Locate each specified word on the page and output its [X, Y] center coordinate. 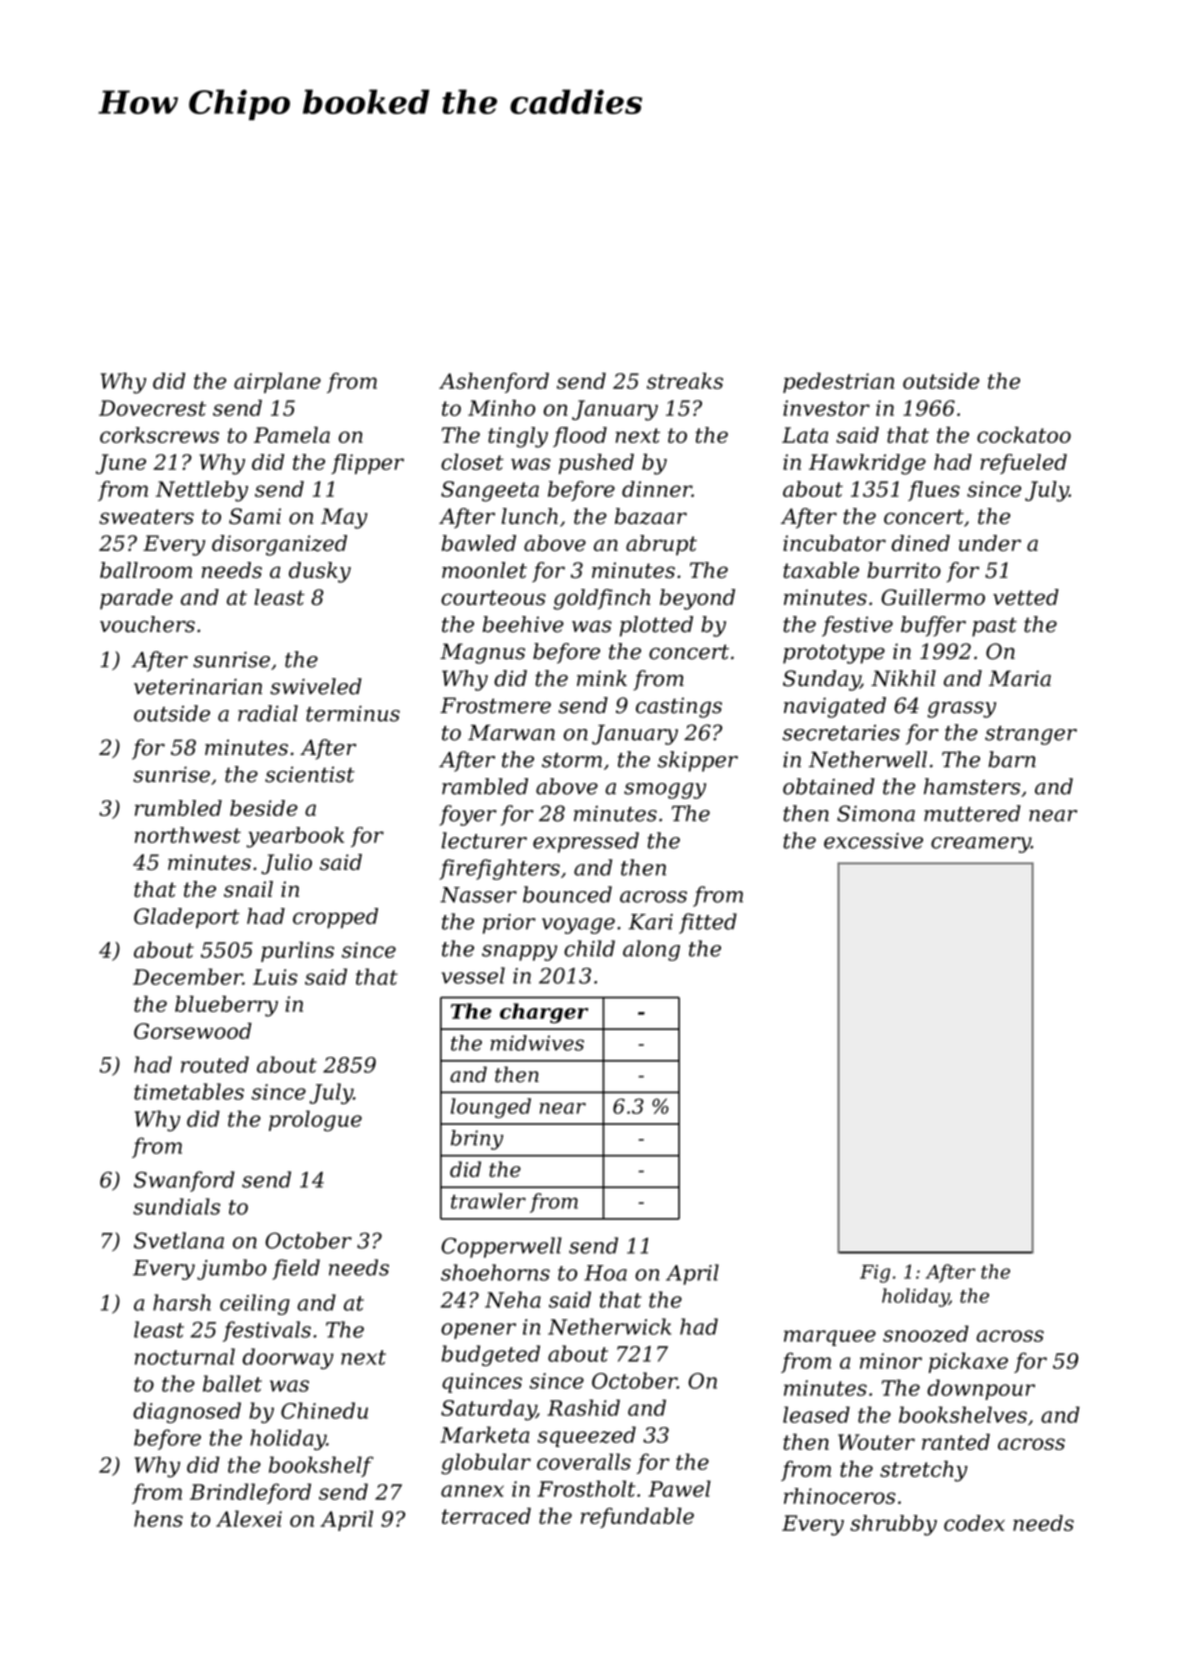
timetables [189, 1091]
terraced [486, 1516]
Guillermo [933, 597]
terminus [353, 713]
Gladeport [187, 918]
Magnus [482, 653]
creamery [981, 845]
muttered [972, 813]
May [344, 518]
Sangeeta [490, 491]
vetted [1026, 597]
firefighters [499, 869]
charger [544, 1013]
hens [158, 1518]
